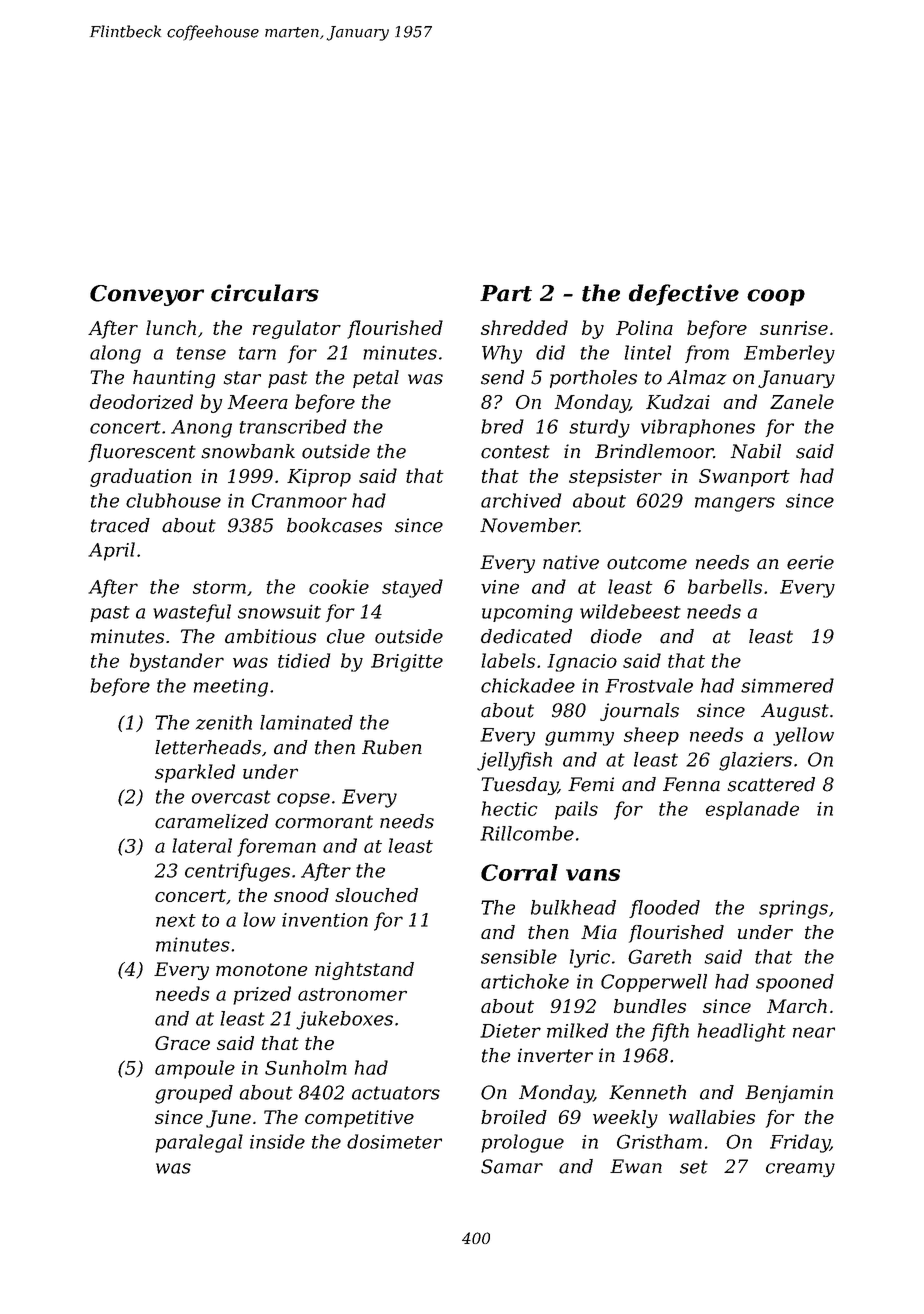 This screenshot has width=924, height=1314. Describe the element at coordinates (306, 722) in the screenshot. I see `laminated` at that location.
